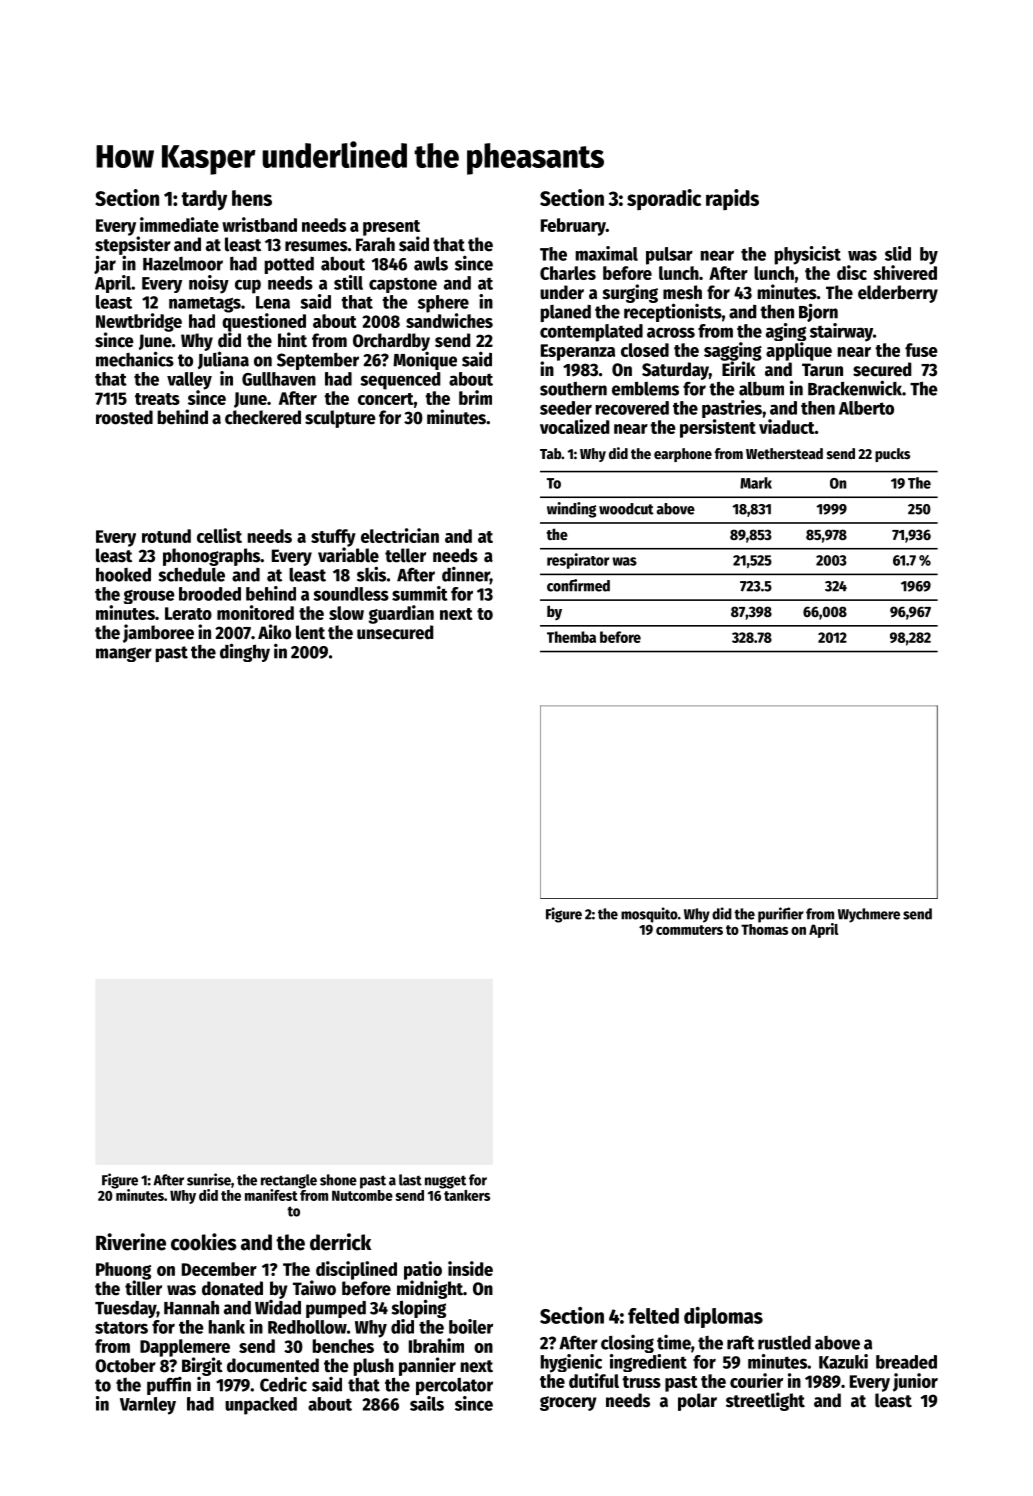 The image size is (1033, 1496). Describe the element at coordinates (573, 227) in the image. I see `February` at that location.
